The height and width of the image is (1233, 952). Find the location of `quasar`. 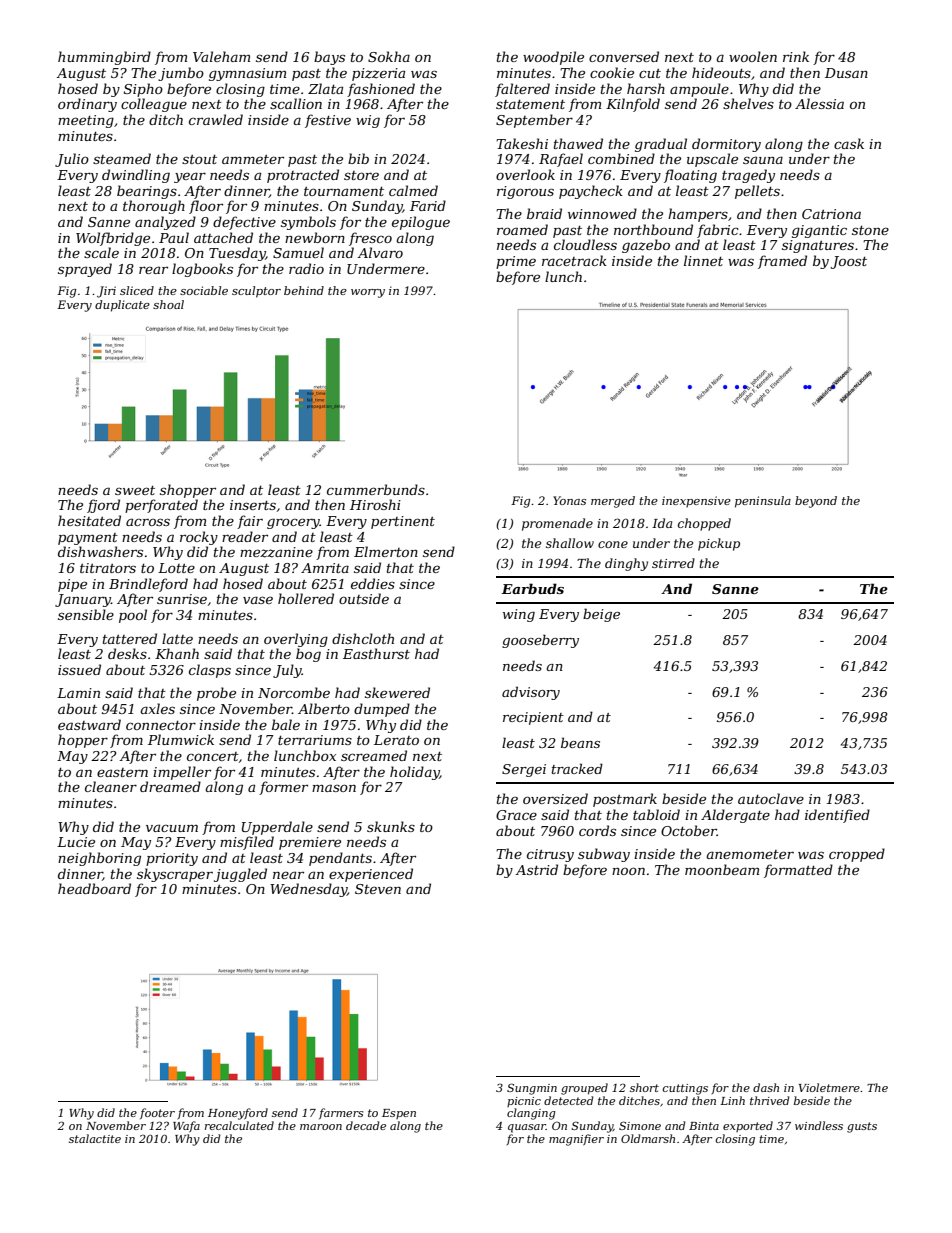

quasar is located at coordinates (527, 1128).
